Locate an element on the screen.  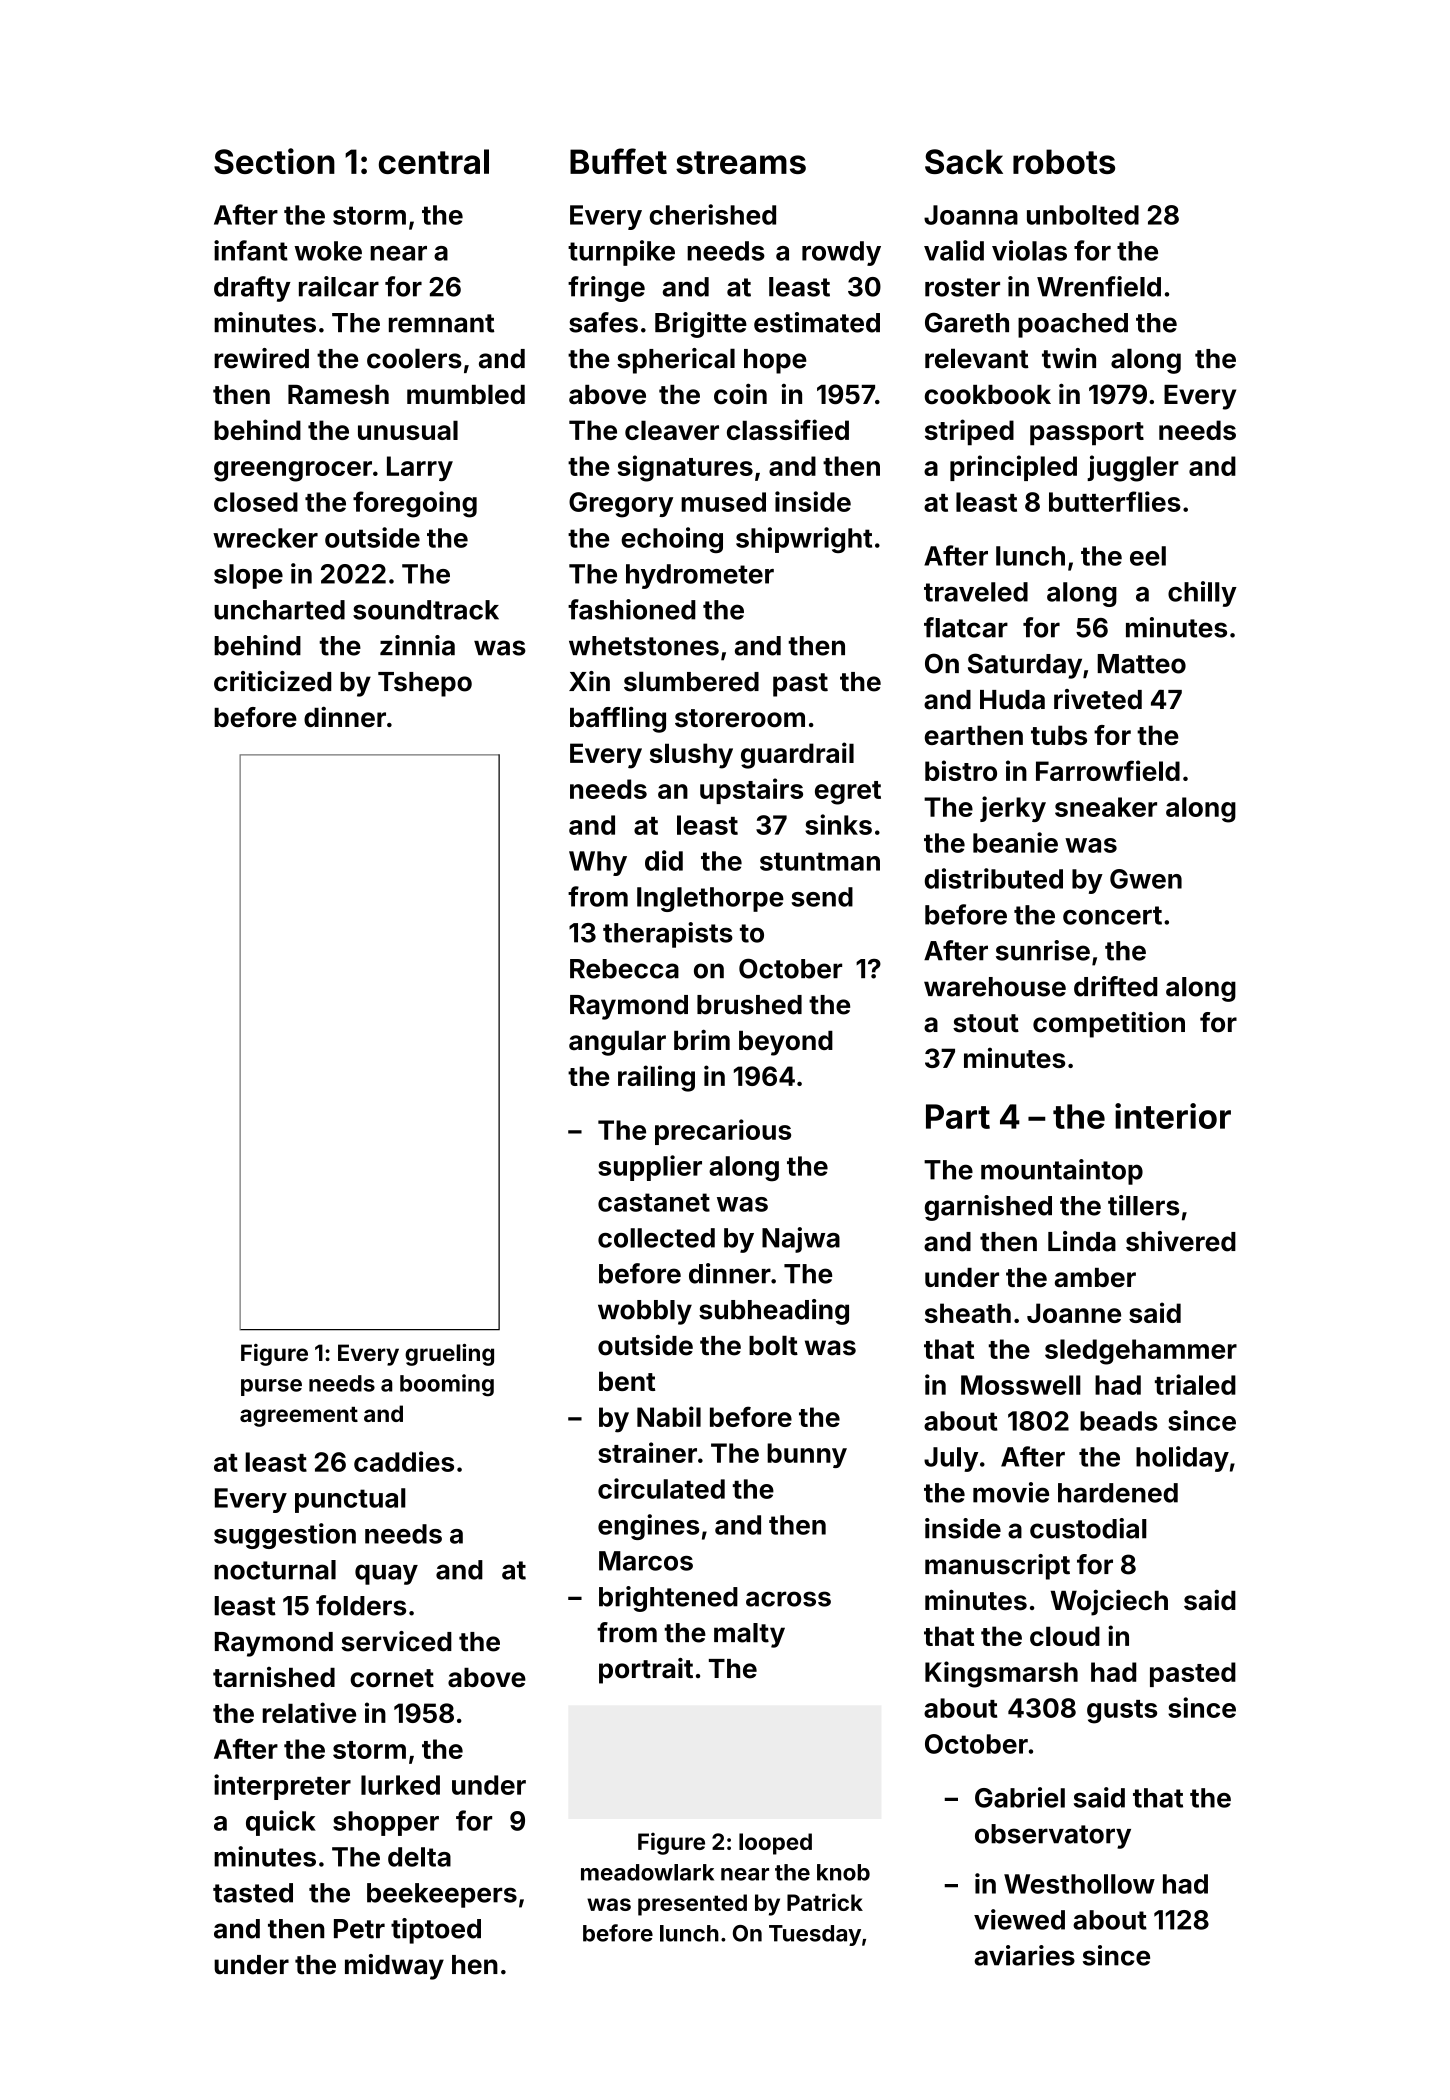
strainer is located at coordinates (647, 1452).
